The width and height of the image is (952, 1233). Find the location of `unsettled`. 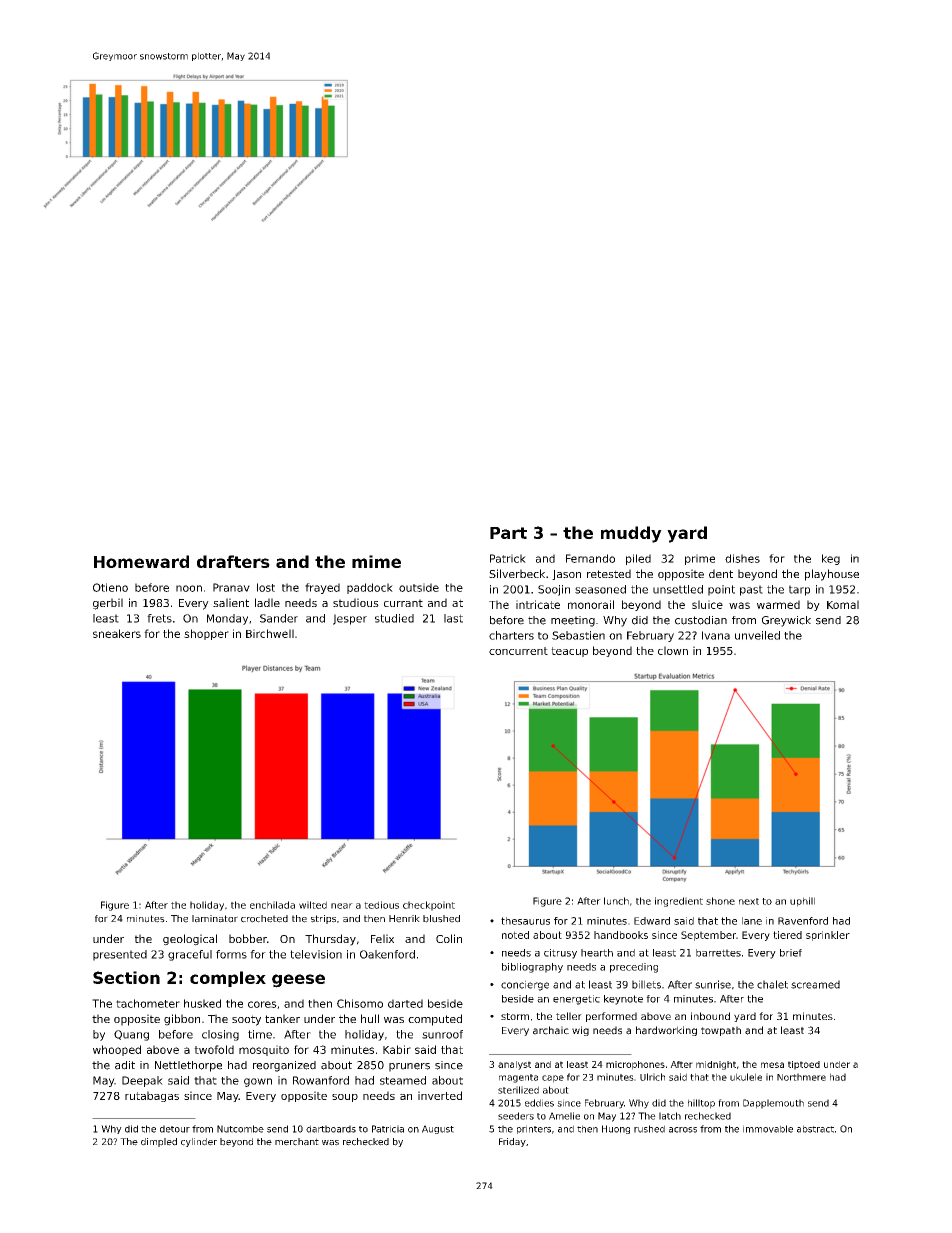

unsettled is located at coordinates (678, 589).
